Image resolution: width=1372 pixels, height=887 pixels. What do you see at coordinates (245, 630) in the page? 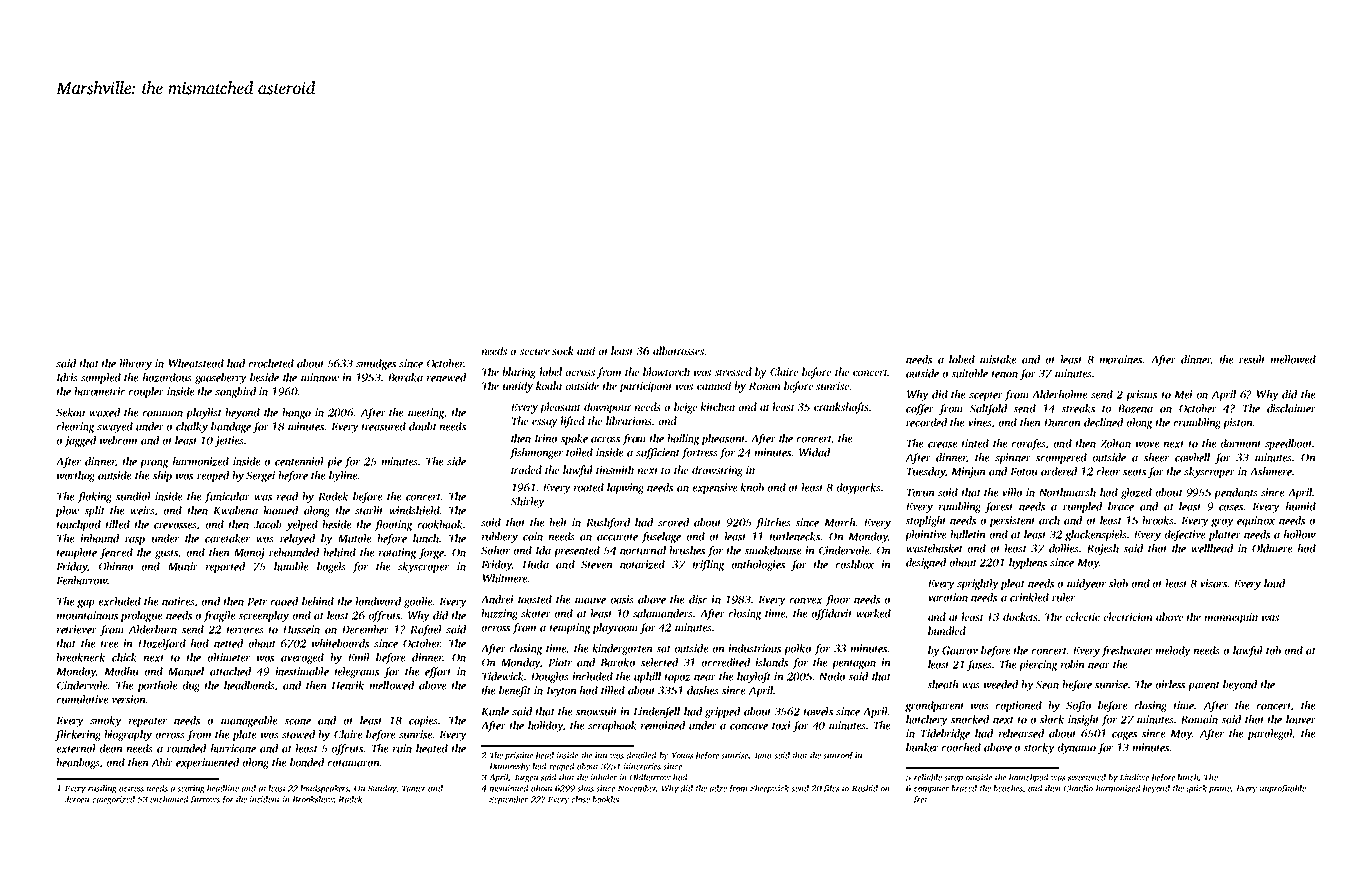
I see `terraces` at bounding box center [245, 630].
